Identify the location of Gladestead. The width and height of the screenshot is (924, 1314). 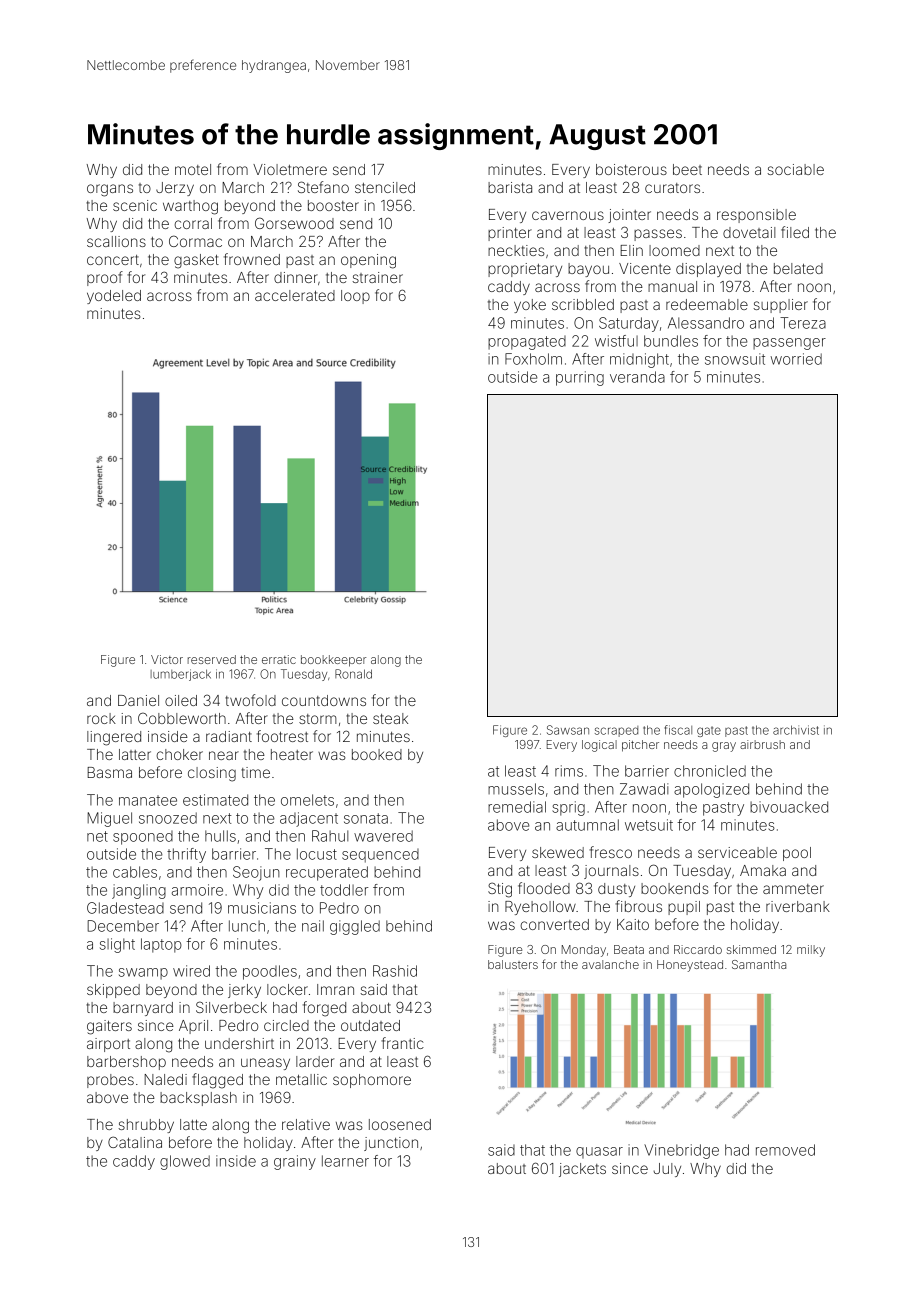
(125, 908).
